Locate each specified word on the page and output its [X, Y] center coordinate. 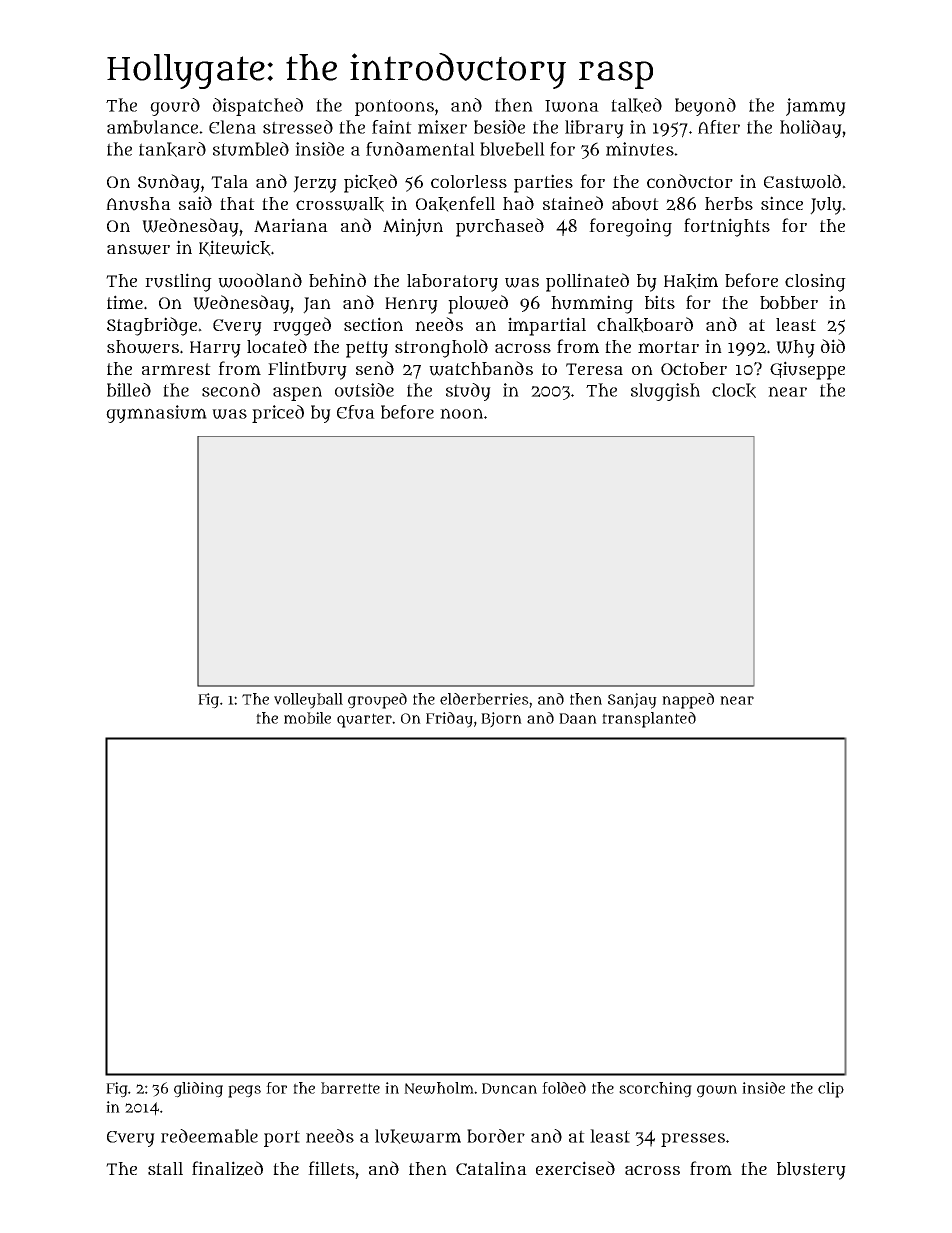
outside [364, 390]
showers [143, 347]
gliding [198, 1090]
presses [693, 1140]
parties [543, 183]
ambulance [152, 127]
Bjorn [501, 720]
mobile [307, 718]
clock [734, 390]
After [719, 127]
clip [831, 1090]
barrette [350, 1088]
